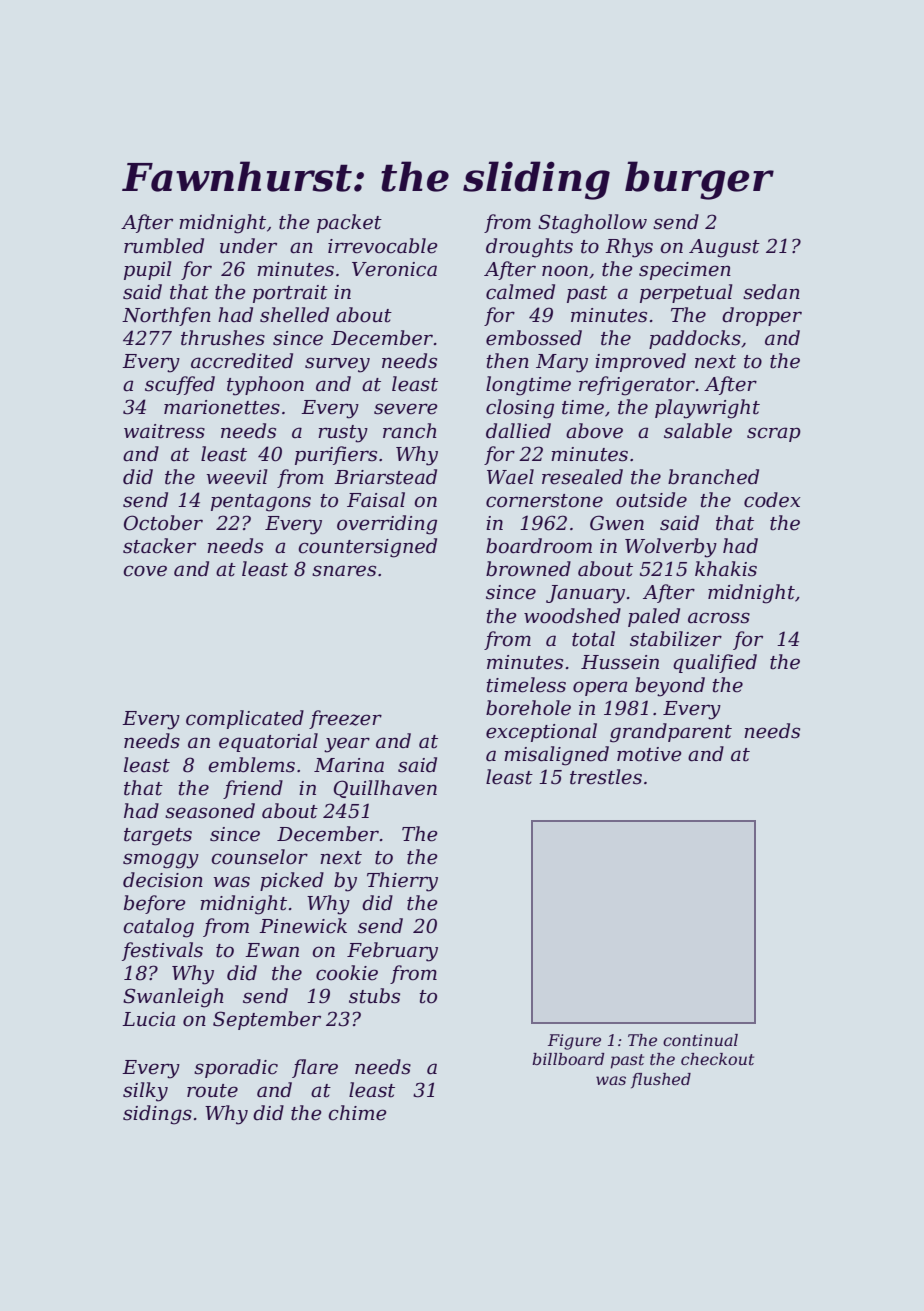  Describe the element at coordinates (349, 223) in the image. I see `packet` at that location.
